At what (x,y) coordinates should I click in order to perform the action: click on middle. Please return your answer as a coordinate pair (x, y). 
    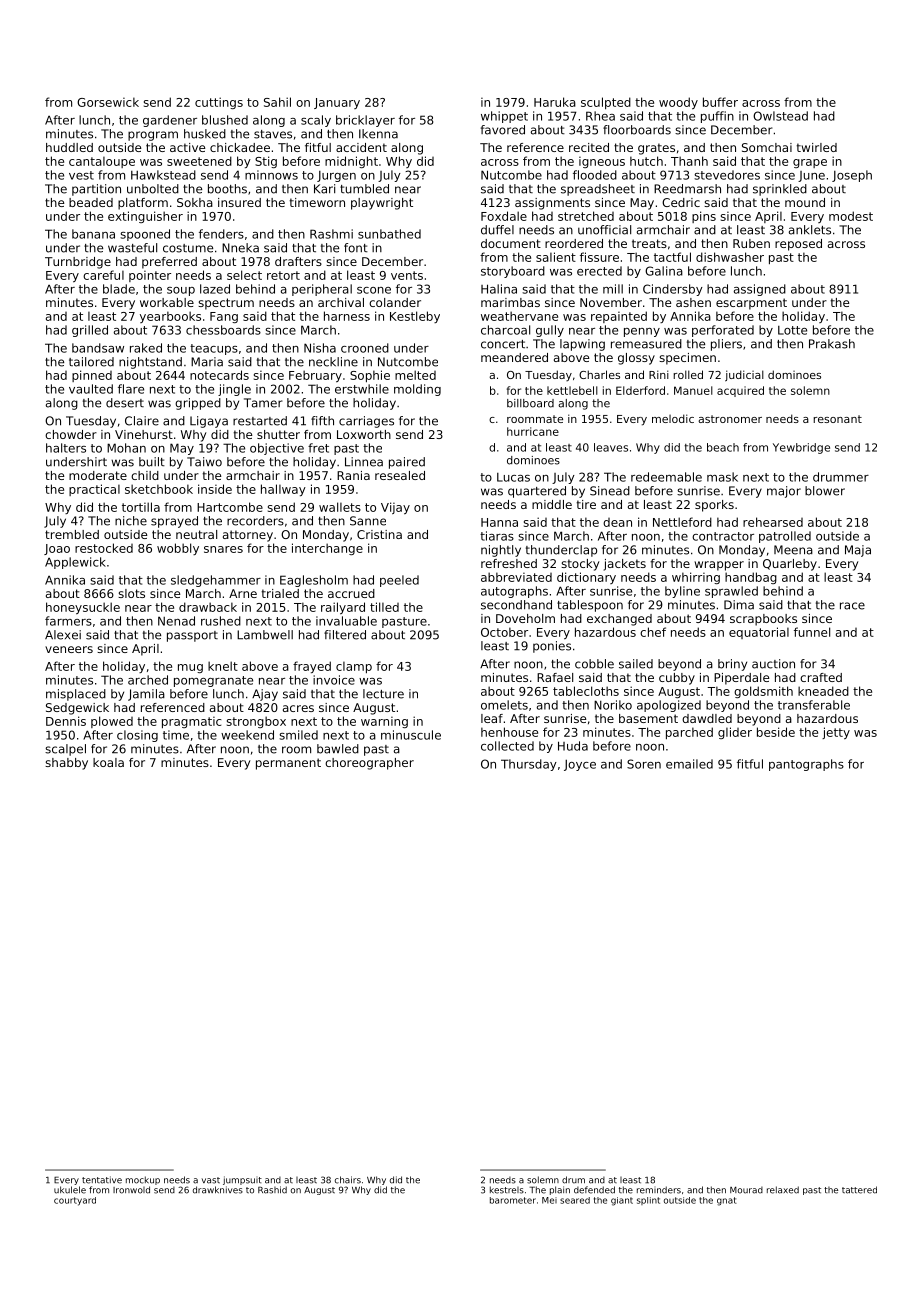
    Looking at the image, I should click on (552, 504).
